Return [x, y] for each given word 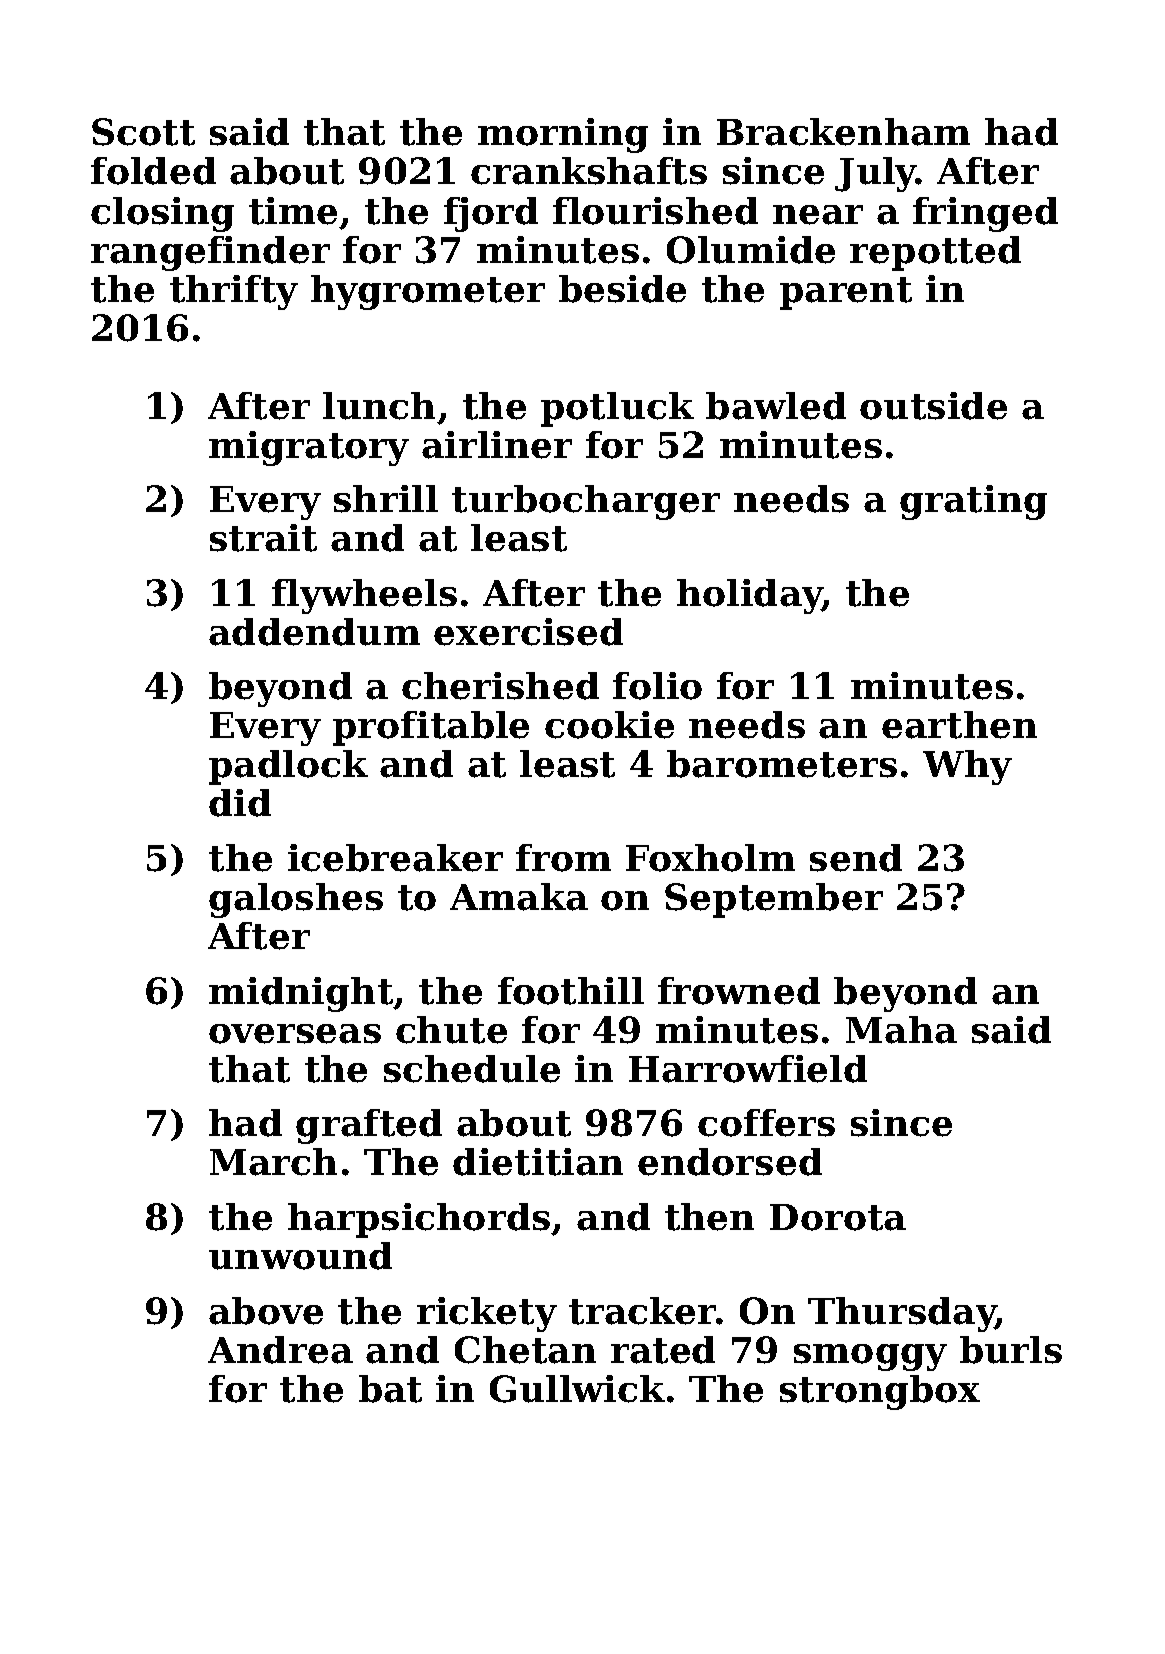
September [774, 900]
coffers [766, 1123]
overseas [295, 1034]
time [293, 211]
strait [263, 538]
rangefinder [210, 253]
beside [622, 289]
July [876, 174]
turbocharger [586, 502]
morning [563, 135]
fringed [985, 214]
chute [451, 1030]
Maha [901, 1030]
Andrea [280, 1350]
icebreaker [395, 858]
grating [973, 502]
